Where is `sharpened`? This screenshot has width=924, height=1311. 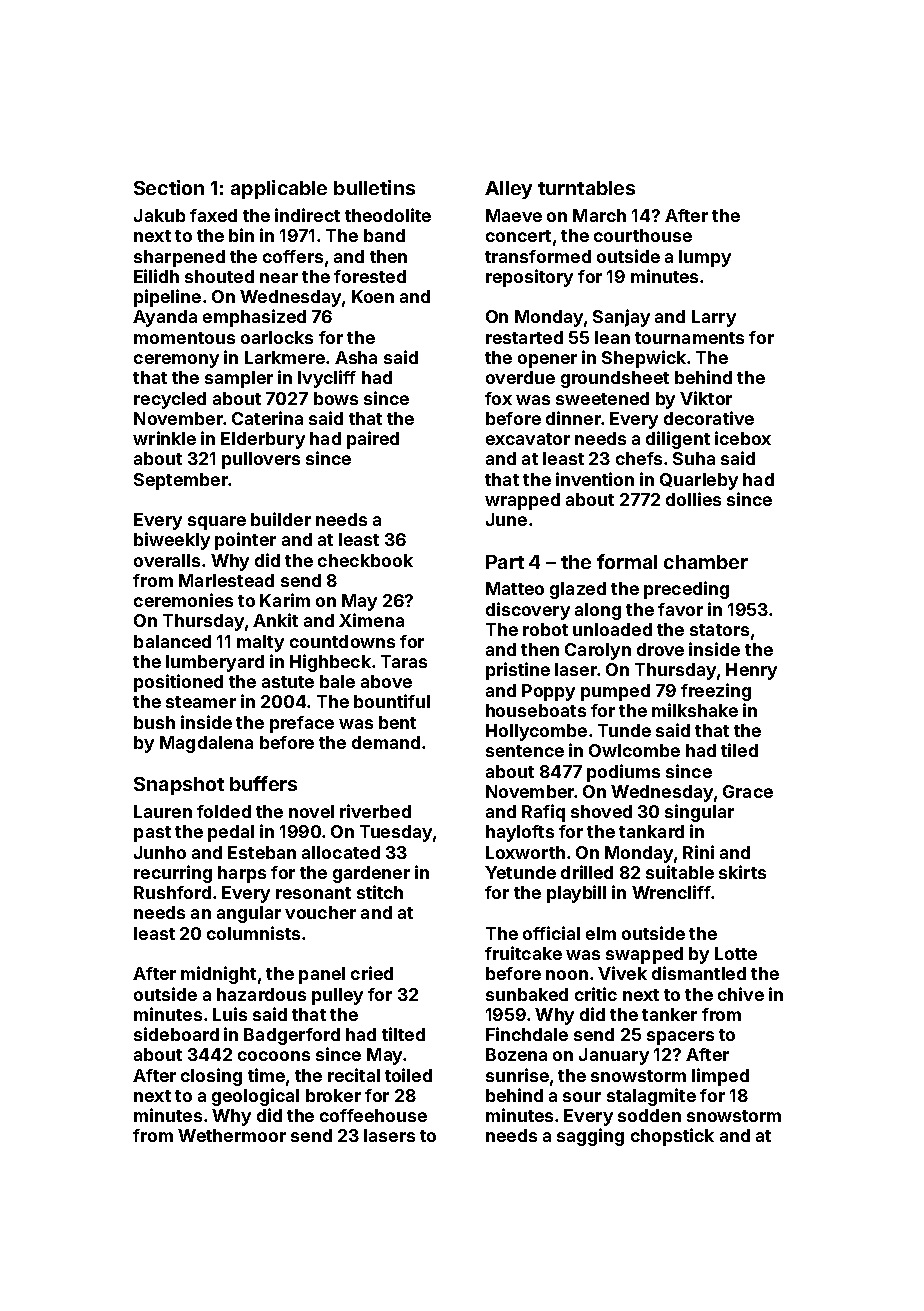 sharpened is located at coordinates (179, 258).
